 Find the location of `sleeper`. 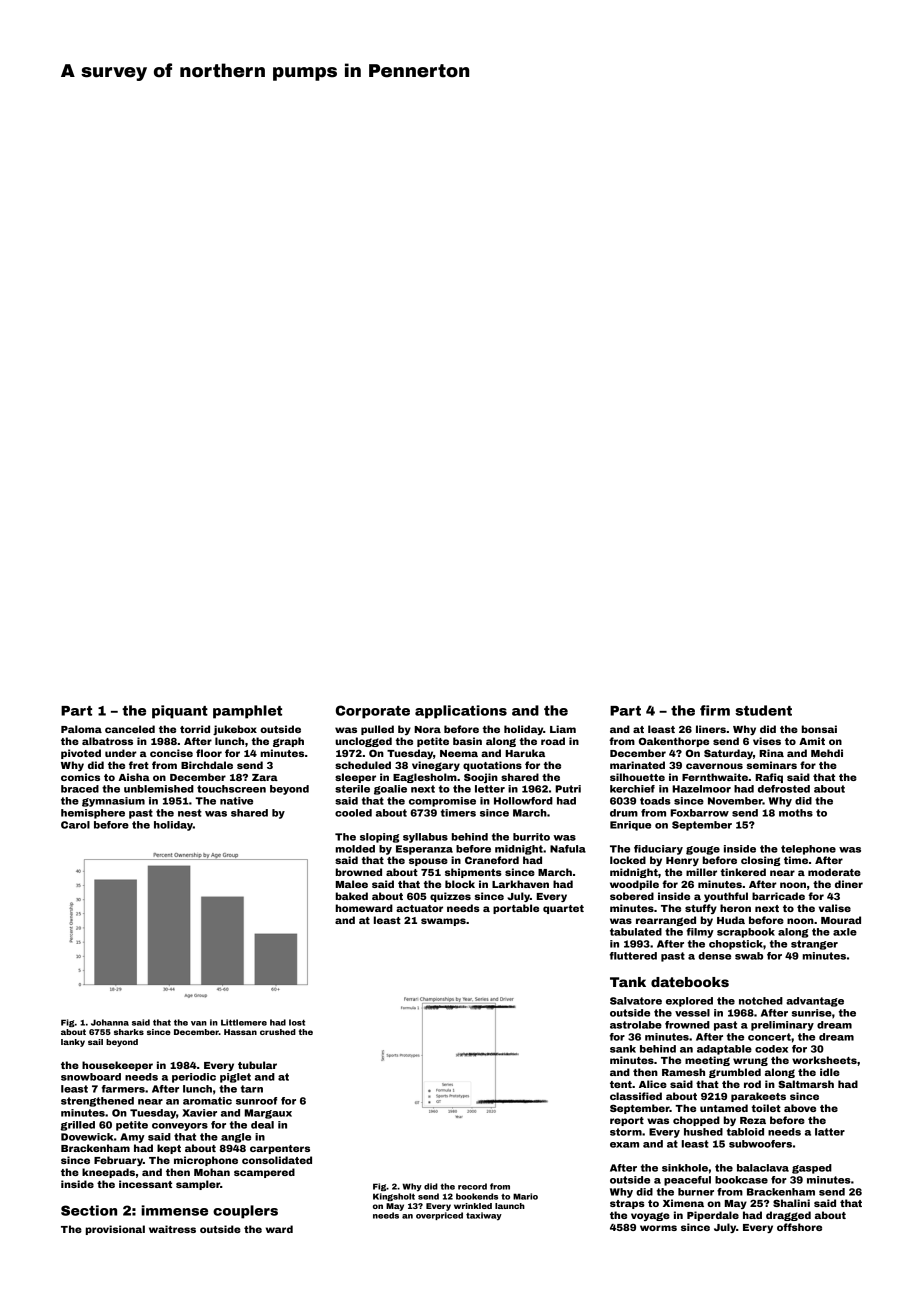

sleeper is located at coordinates (355, 778).
